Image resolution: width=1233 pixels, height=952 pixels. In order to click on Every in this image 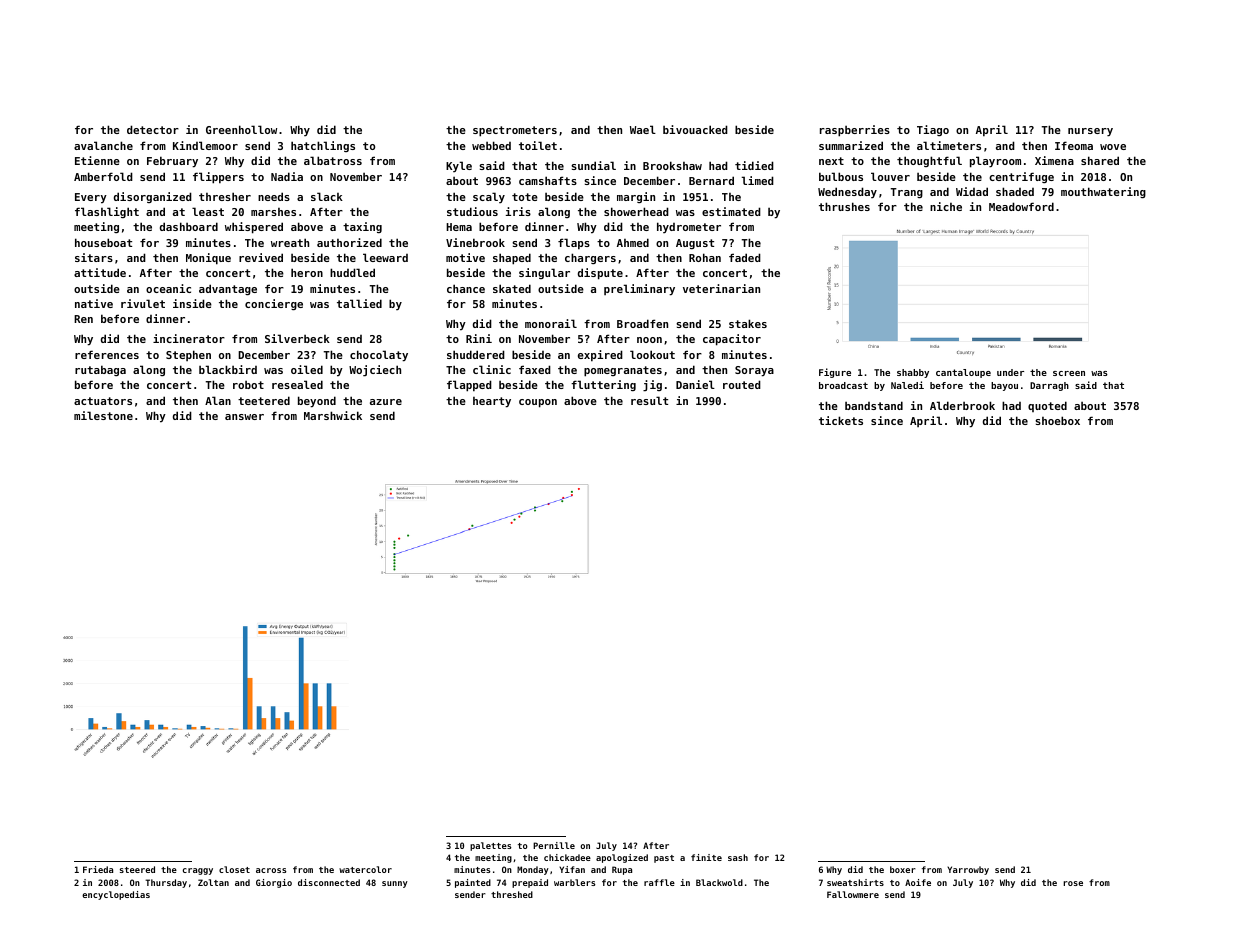, I will do `click(91, 198)`.
